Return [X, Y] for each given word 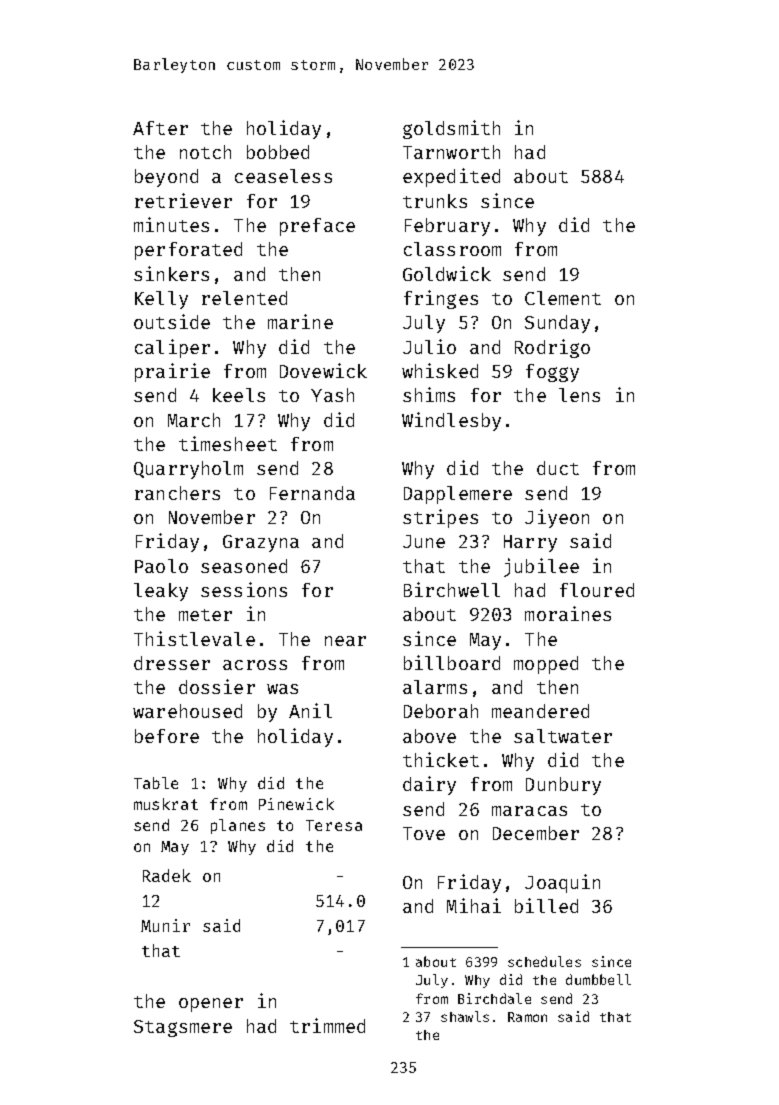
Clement [563, 298]
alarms [435, 687]
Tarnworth [451, 152]
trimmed [327, 1025]
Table [156, 783]
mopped [546, 665]
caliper [172, 348]
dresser [172, 663]
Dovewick [323, 370]
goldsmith [451, 129]
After [160, 128]
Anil [310, 710]
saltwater [563, 736]
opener [211, 1005]
